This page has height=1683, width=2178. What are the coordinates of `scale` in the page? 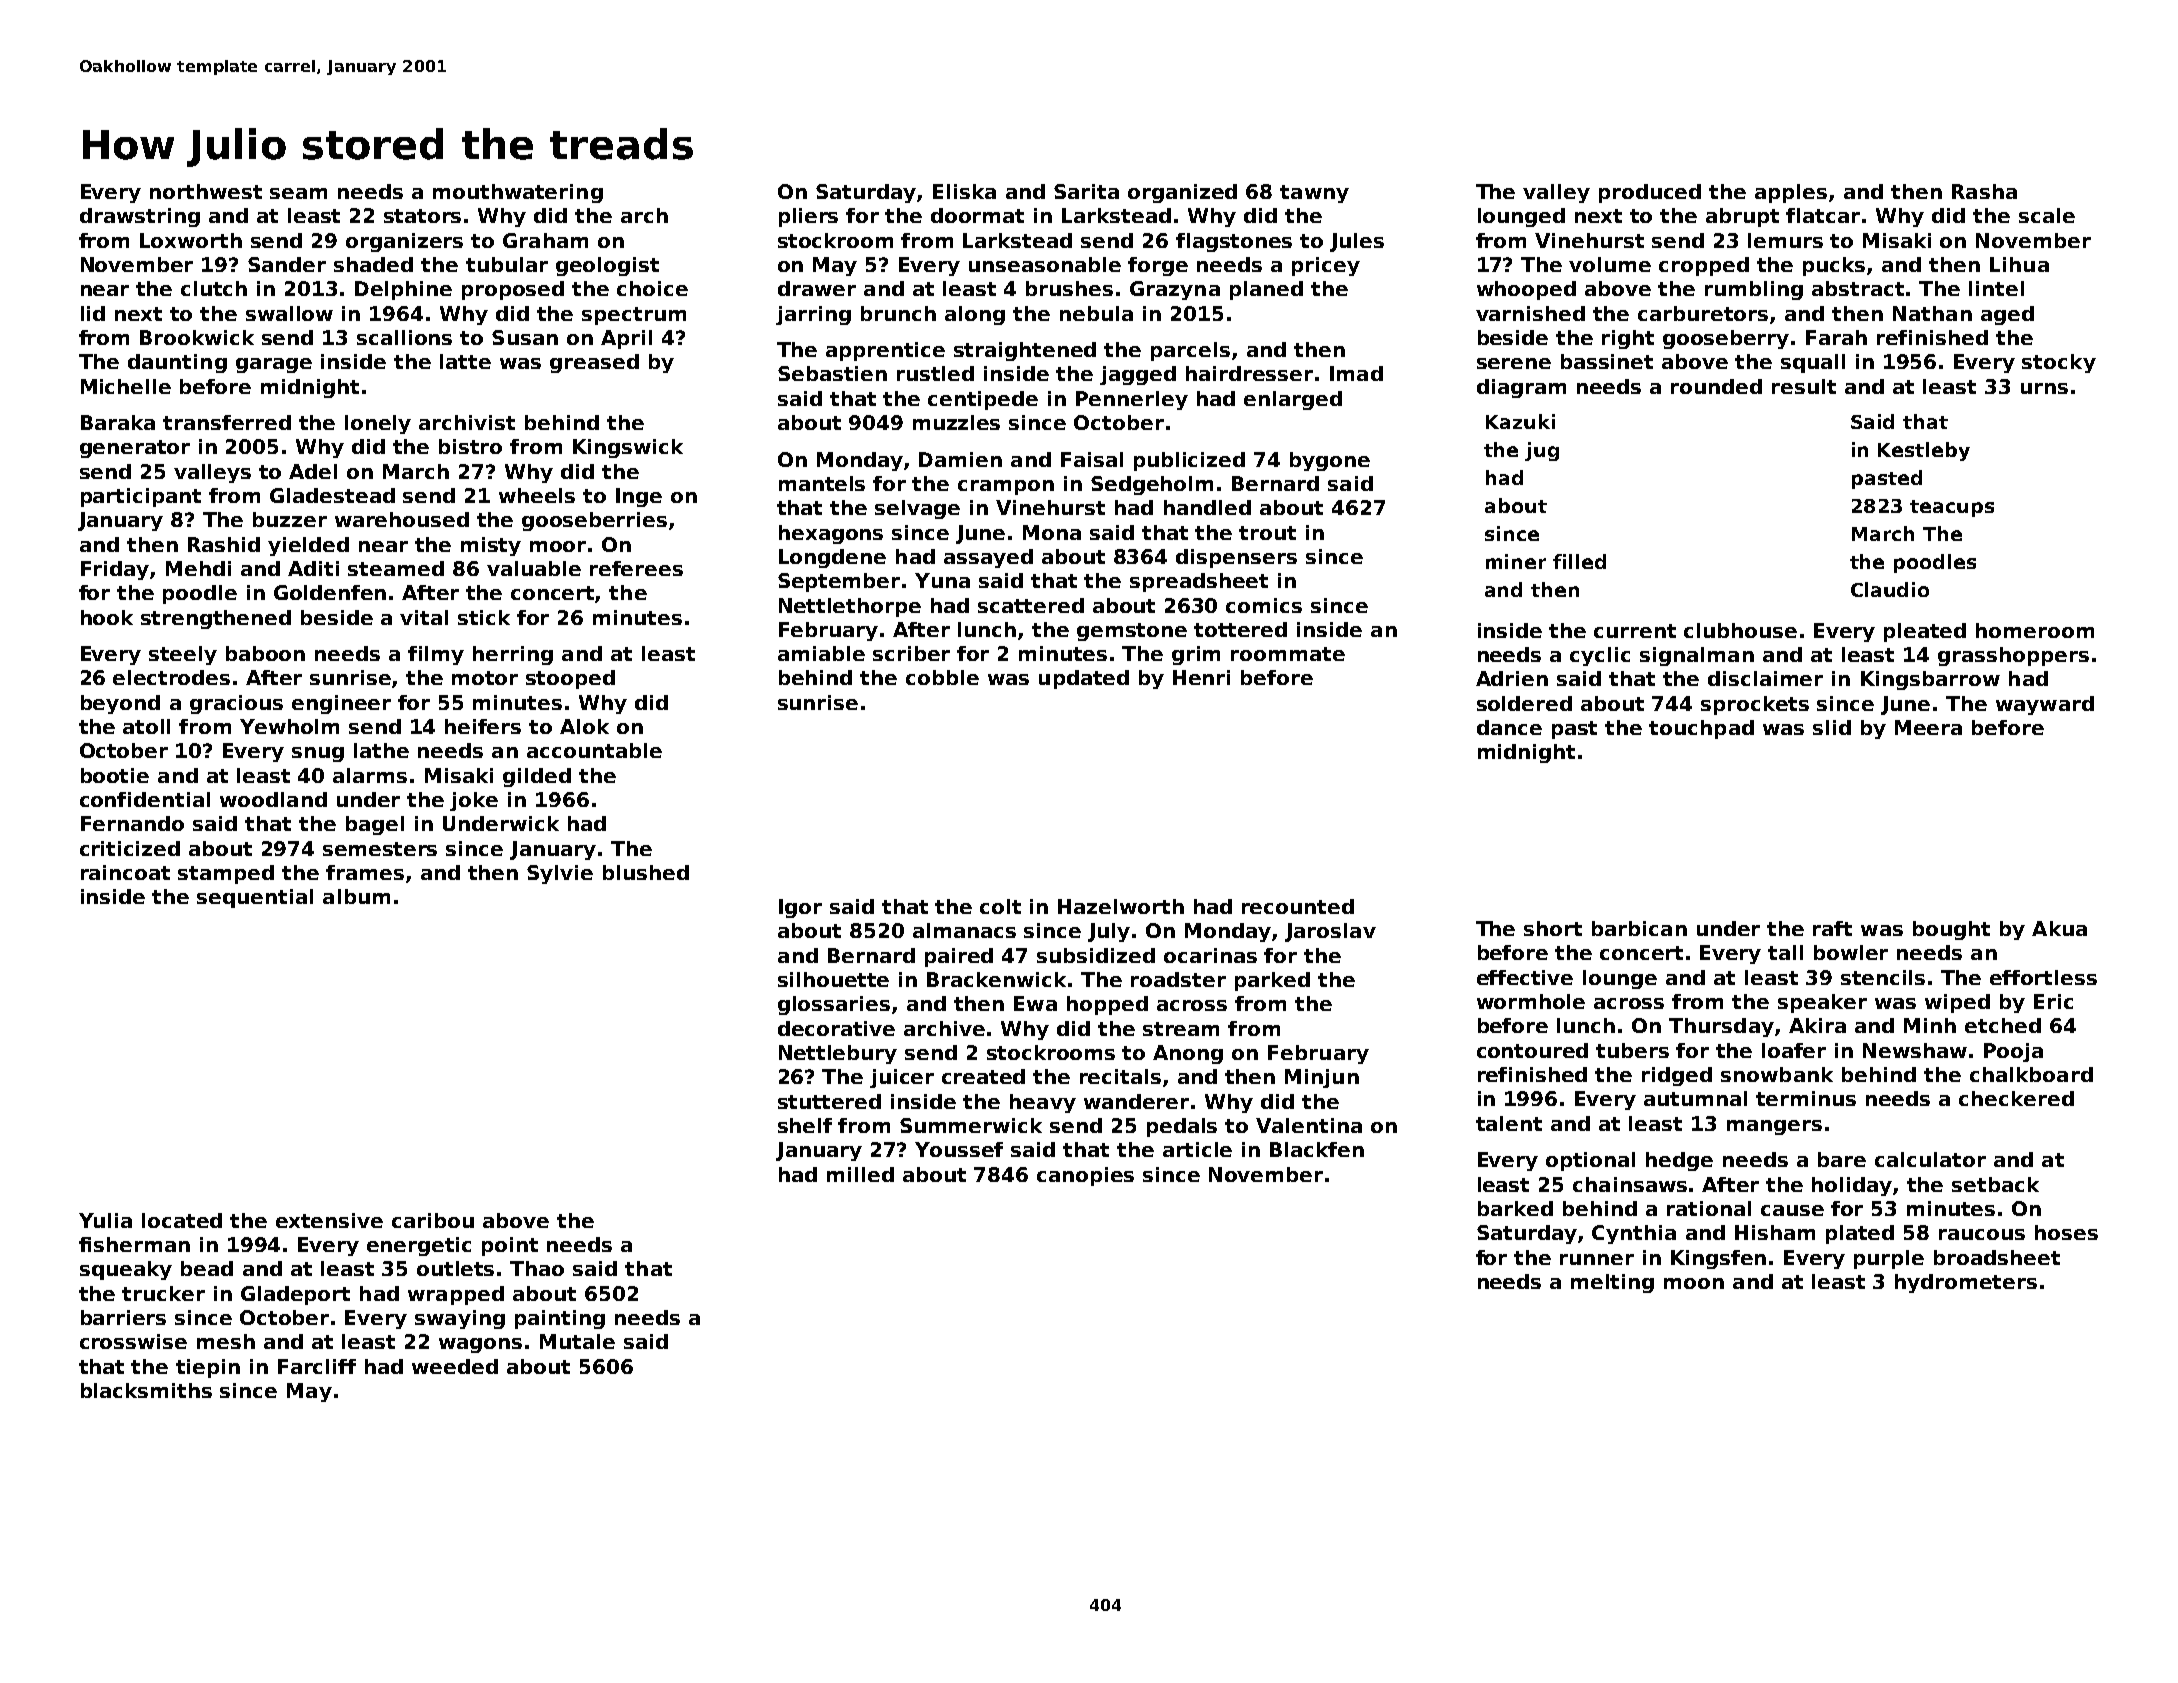 It's located at (2047, 215).
